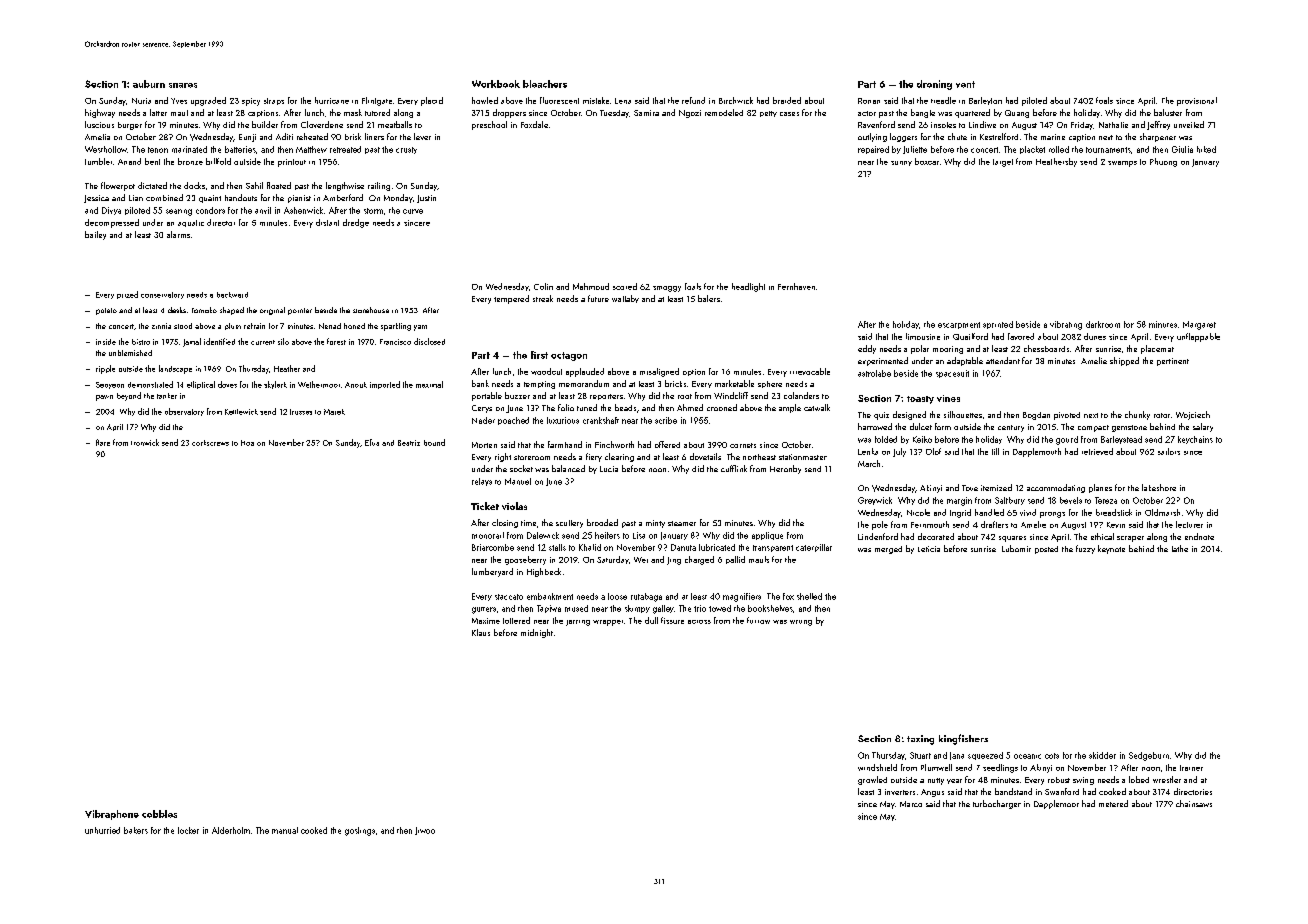 The height and width of the screenshot is (924, 1308). I want to click on lathe, so click(1180, 548).
